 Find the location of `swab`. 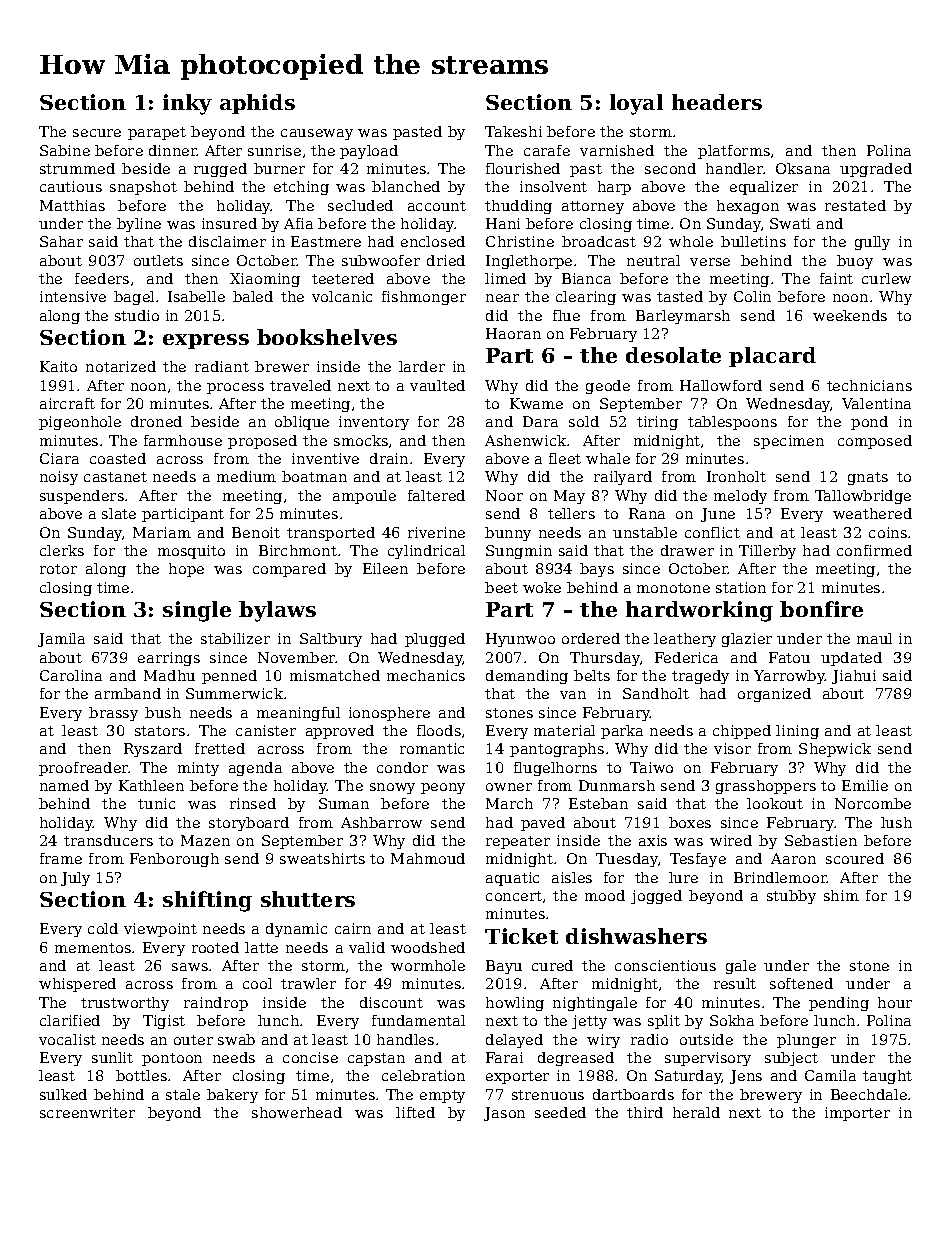

swab is located at coordinates (236, 1039).
